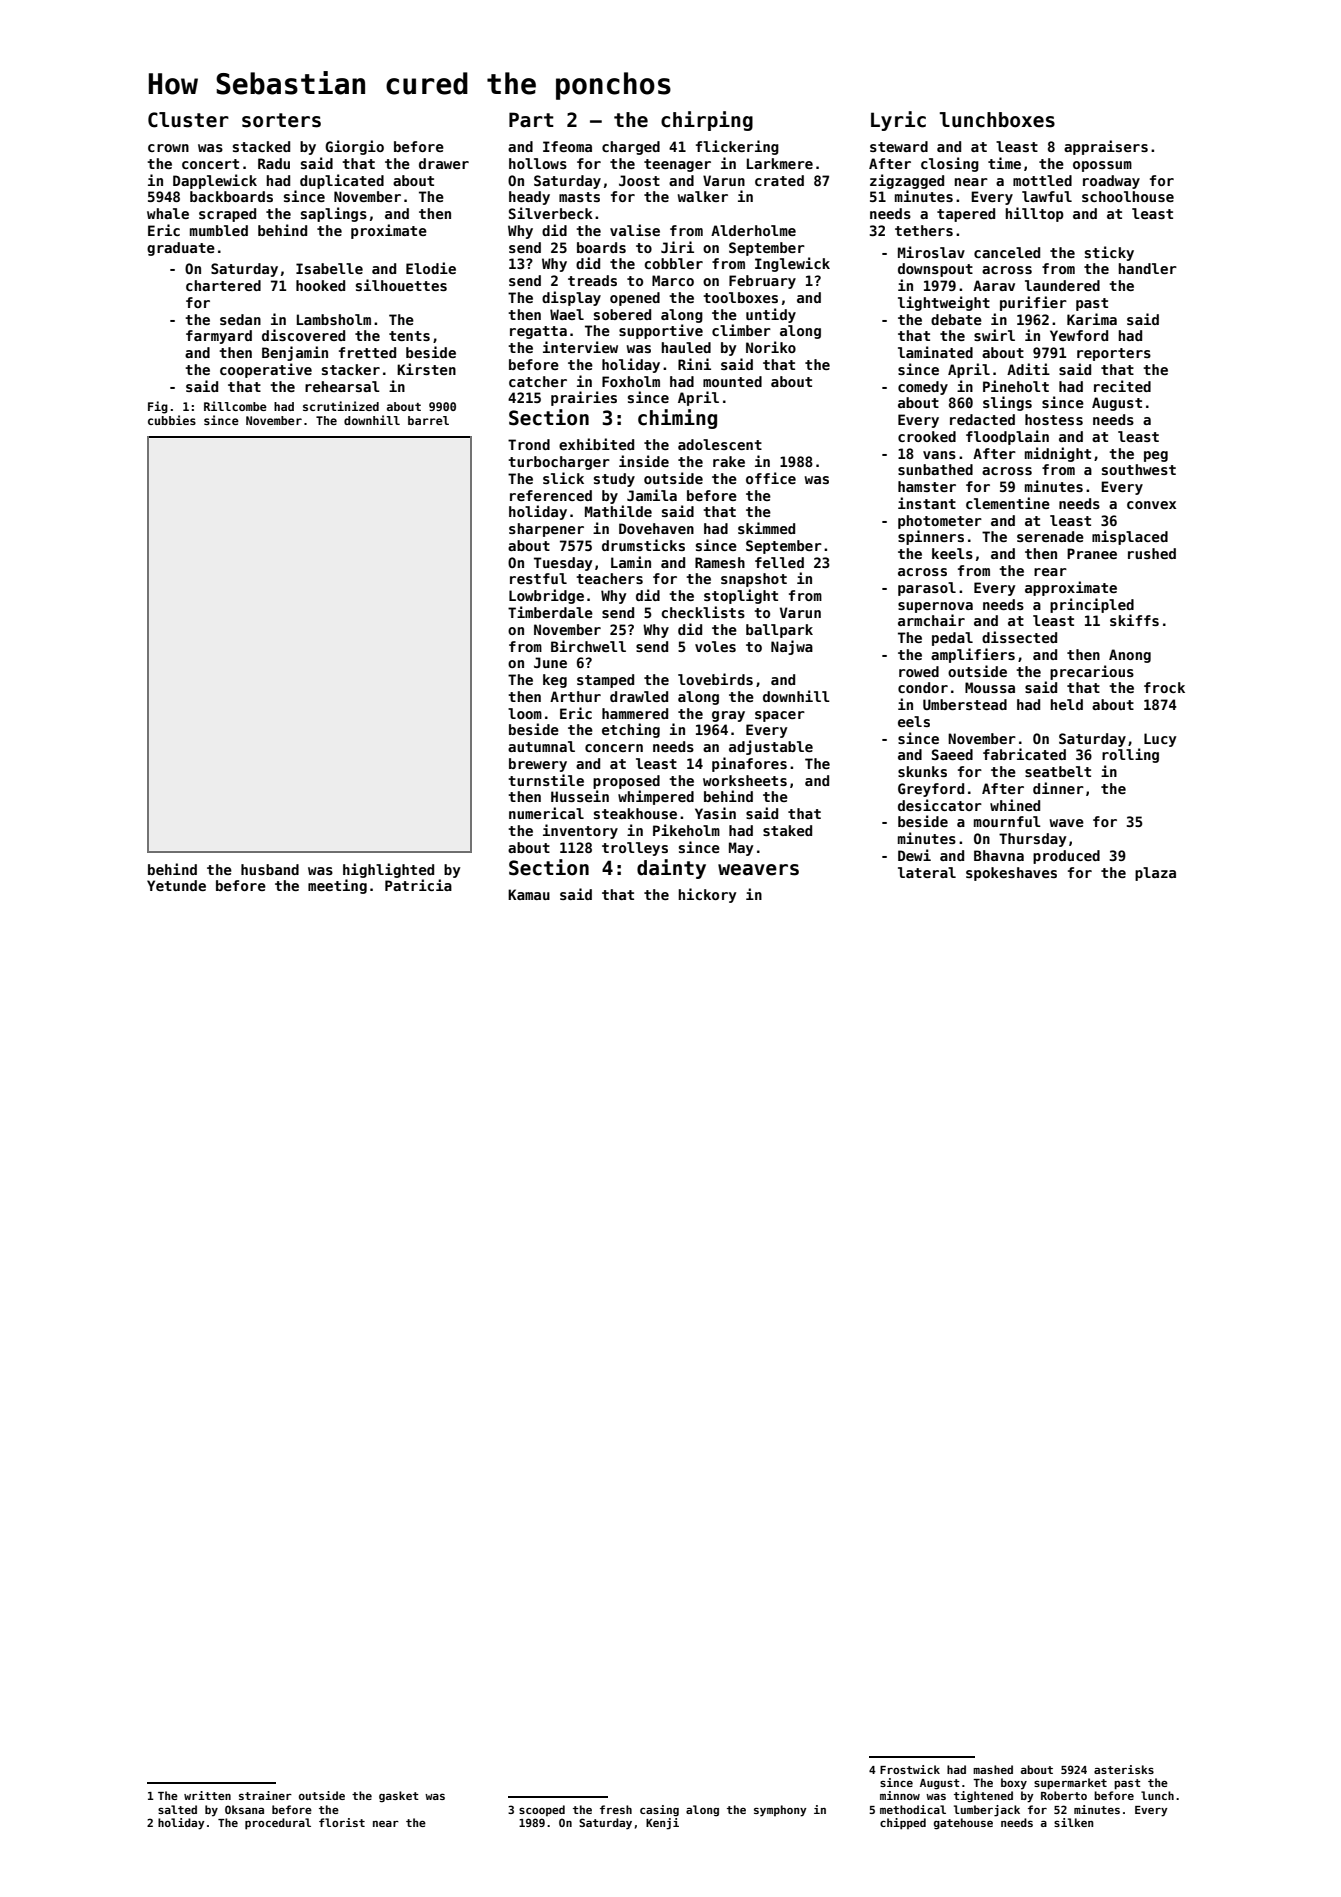  What do you see at coordinates (337, 886) in the document?
I see `meeting` at bounding box center [337, 886].
